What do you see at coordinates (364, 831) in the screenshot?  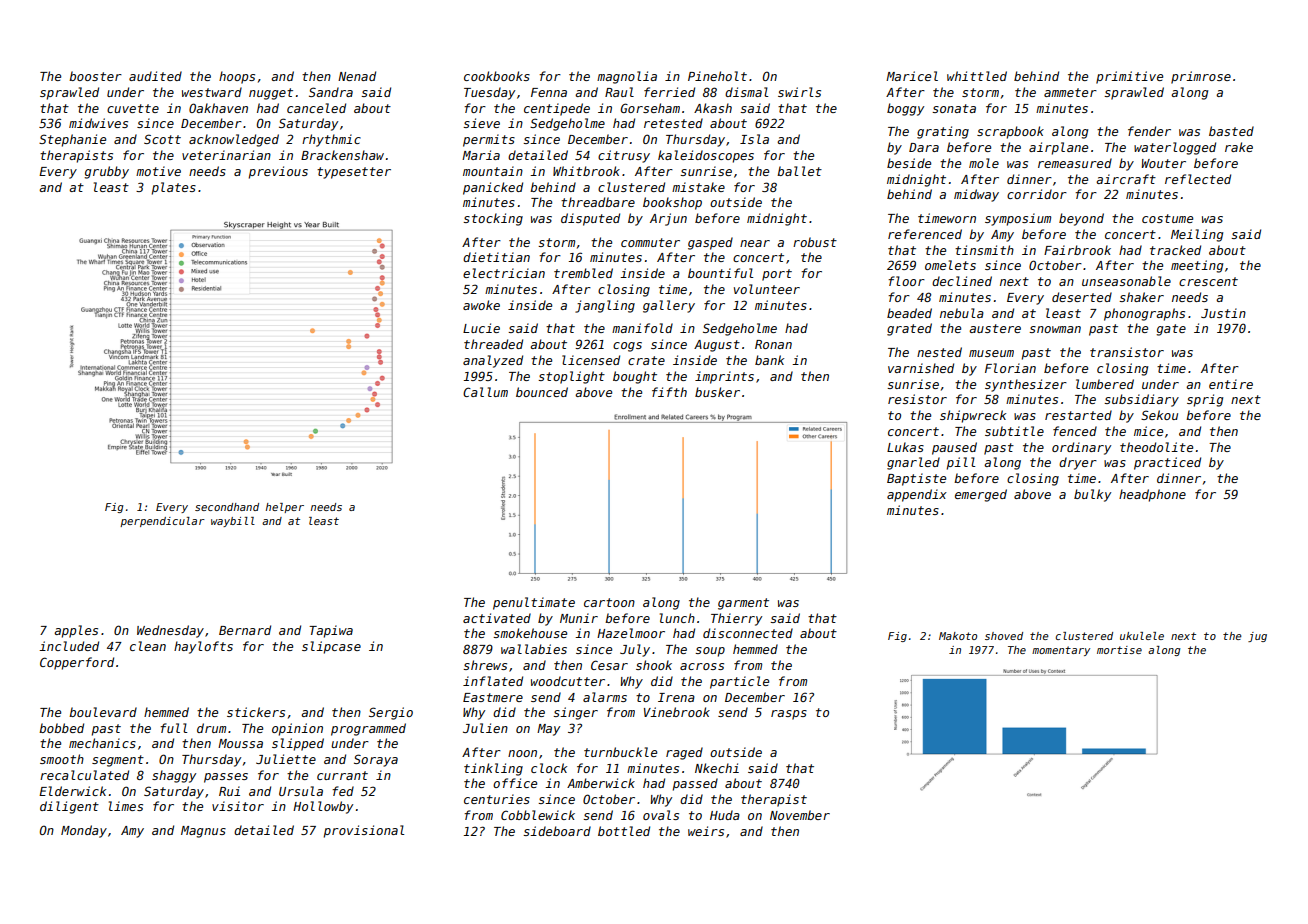 I see `provisional` at bounding box center [364, 831].
